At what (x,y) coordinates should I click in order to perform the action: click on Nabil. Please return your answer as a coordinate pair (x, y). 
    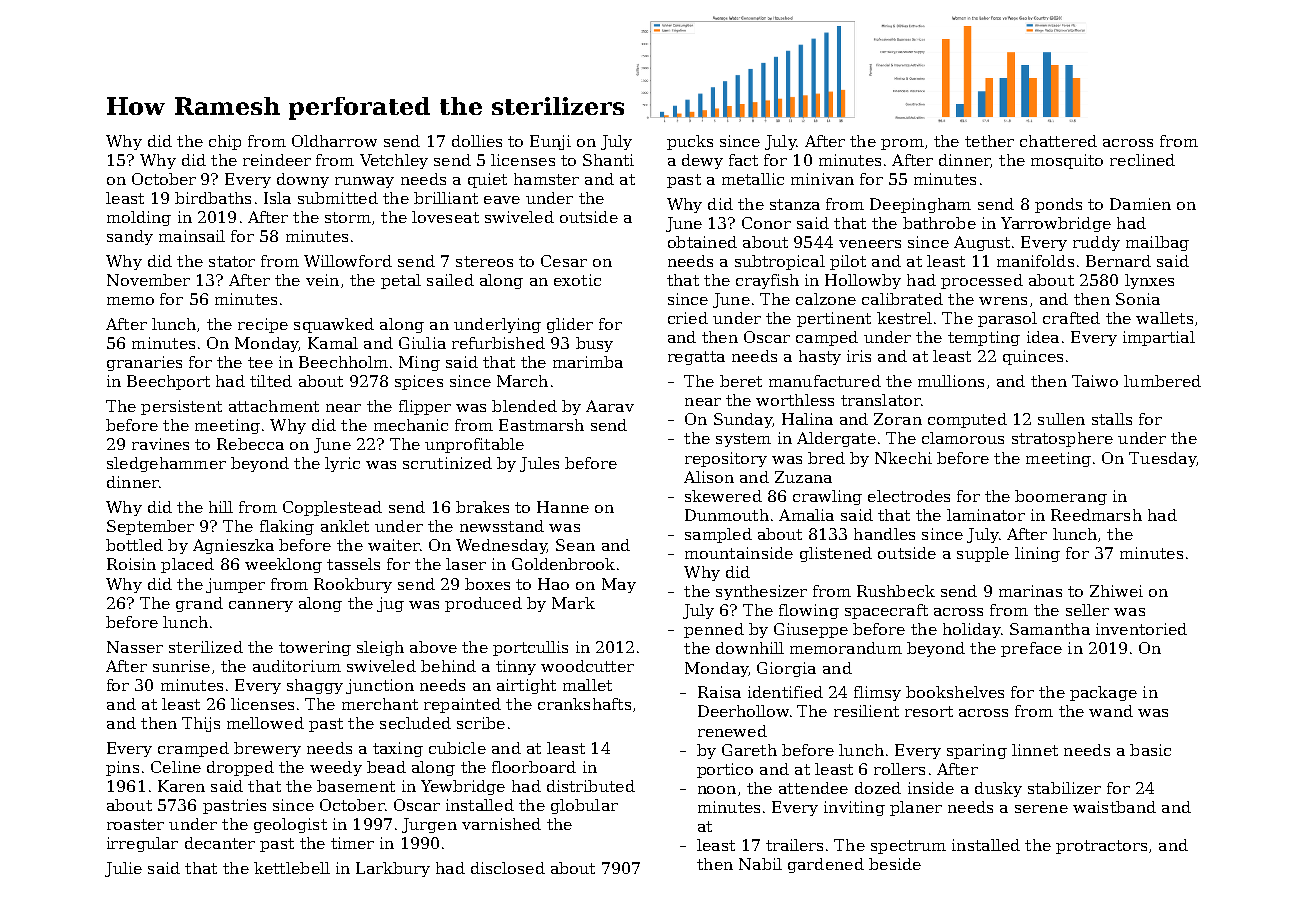
    Looking at the image, I should click on (760, 864).
